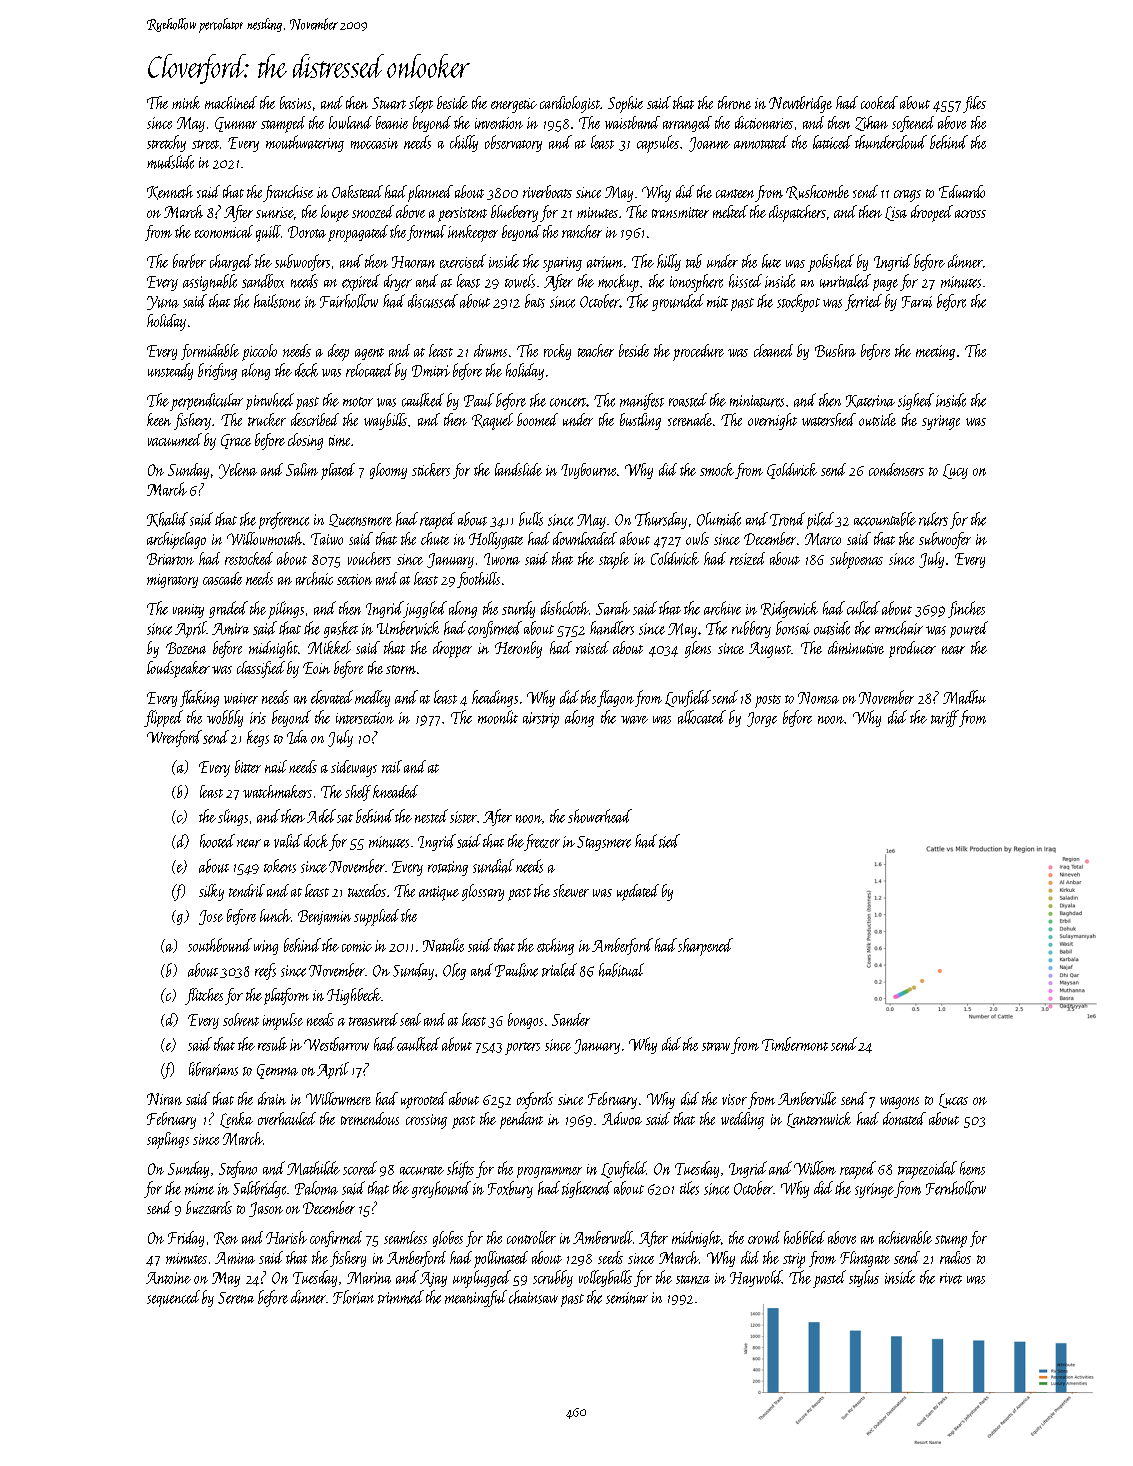 This screenshot has height=1466, width=1133. Describe the element at coordinates (164, 1099) in the screenshot. I see `Niran` at that location.
